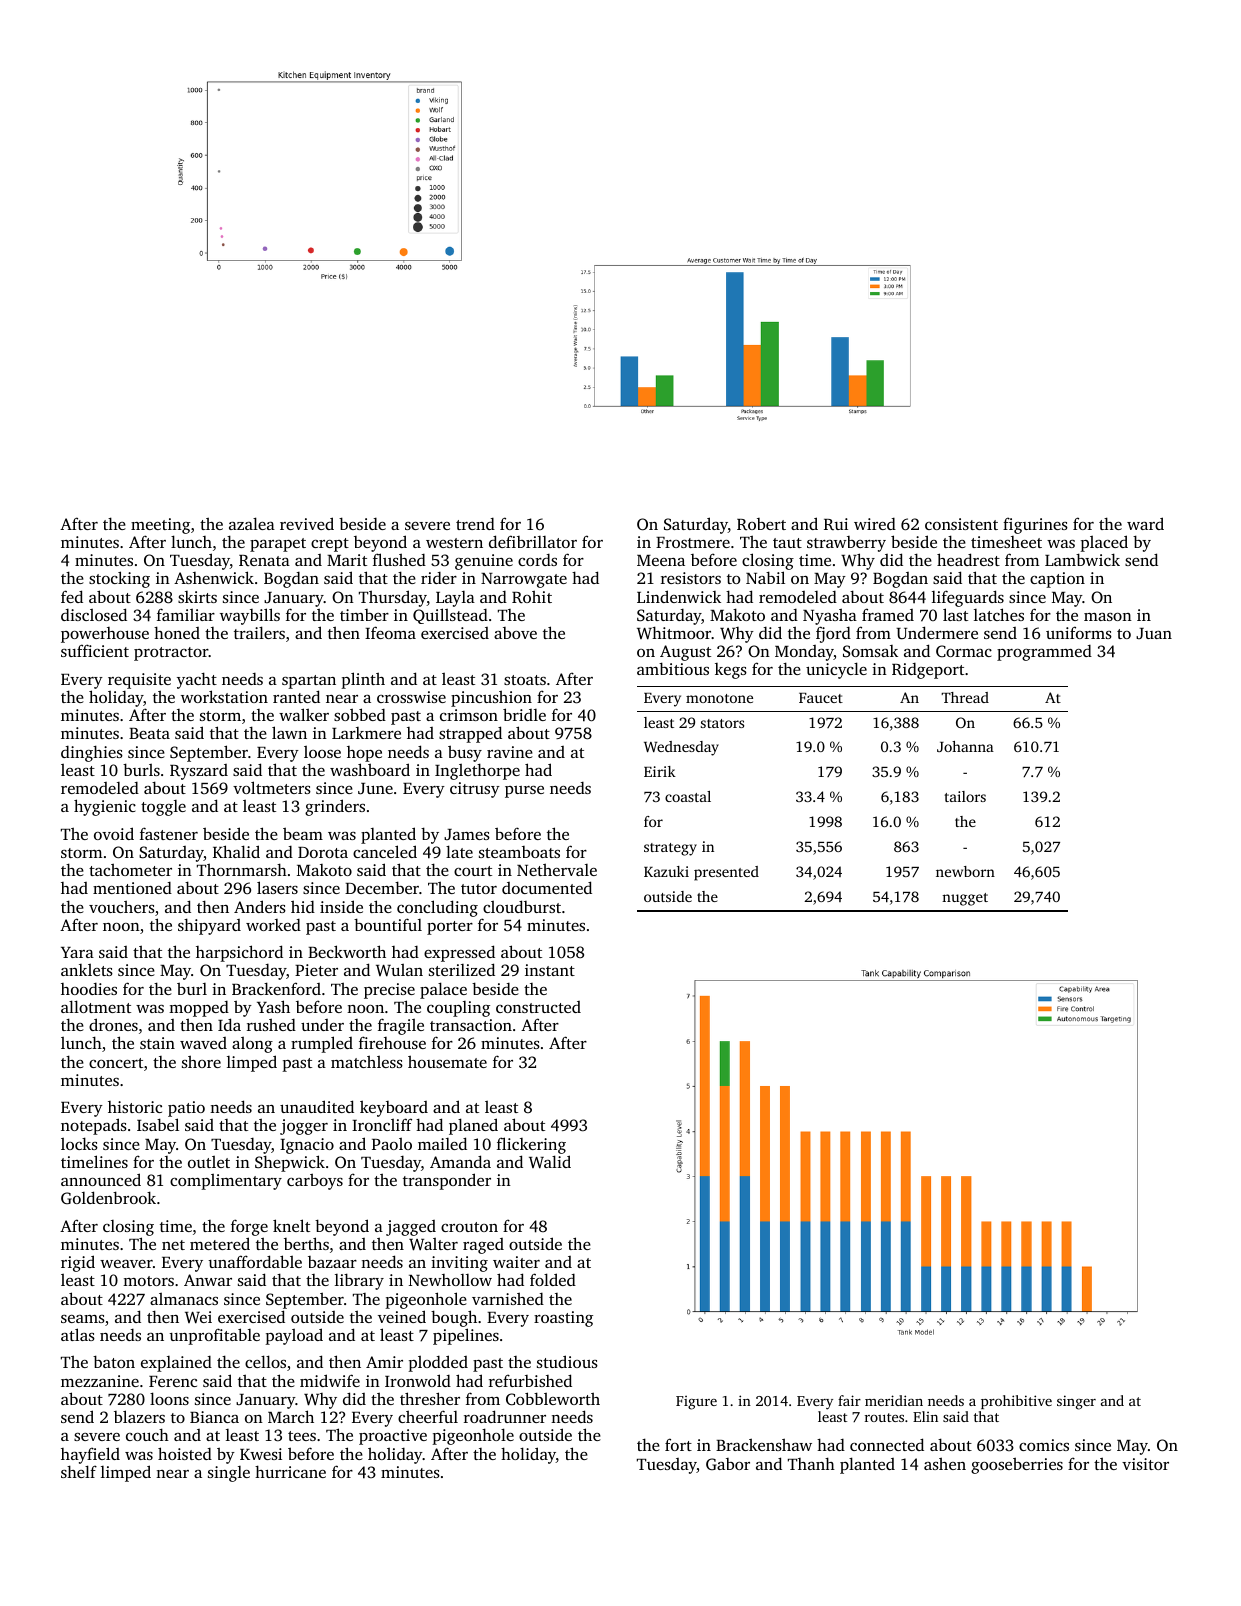 The height and width of the page is (1606, 1241). What do you see at coordinates (475, 524) in the page?
I see `trend` at bounding box center [475, 524].
